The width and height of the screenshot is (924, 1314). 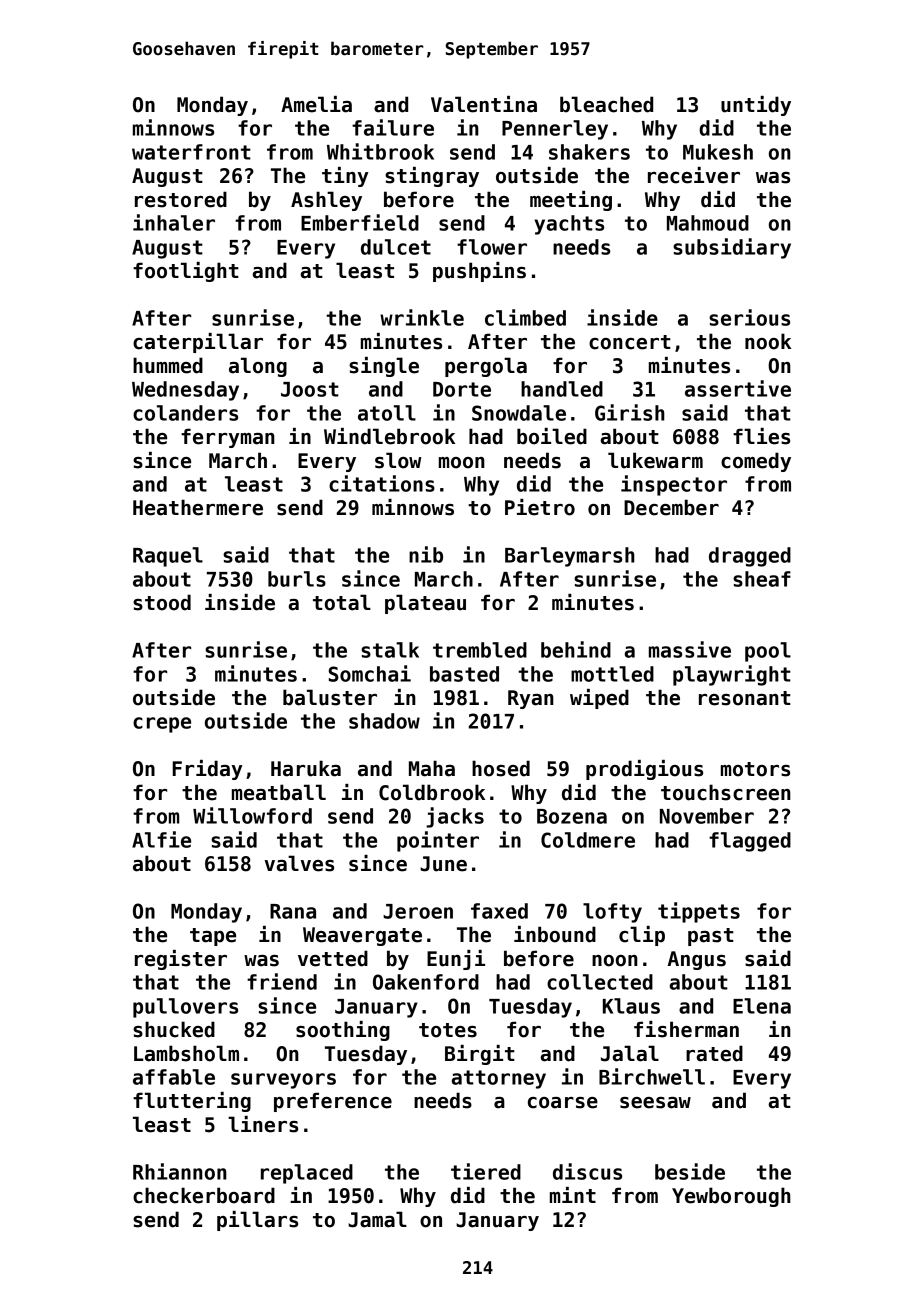 I want to click on noon, so click(x=615, y=961).
